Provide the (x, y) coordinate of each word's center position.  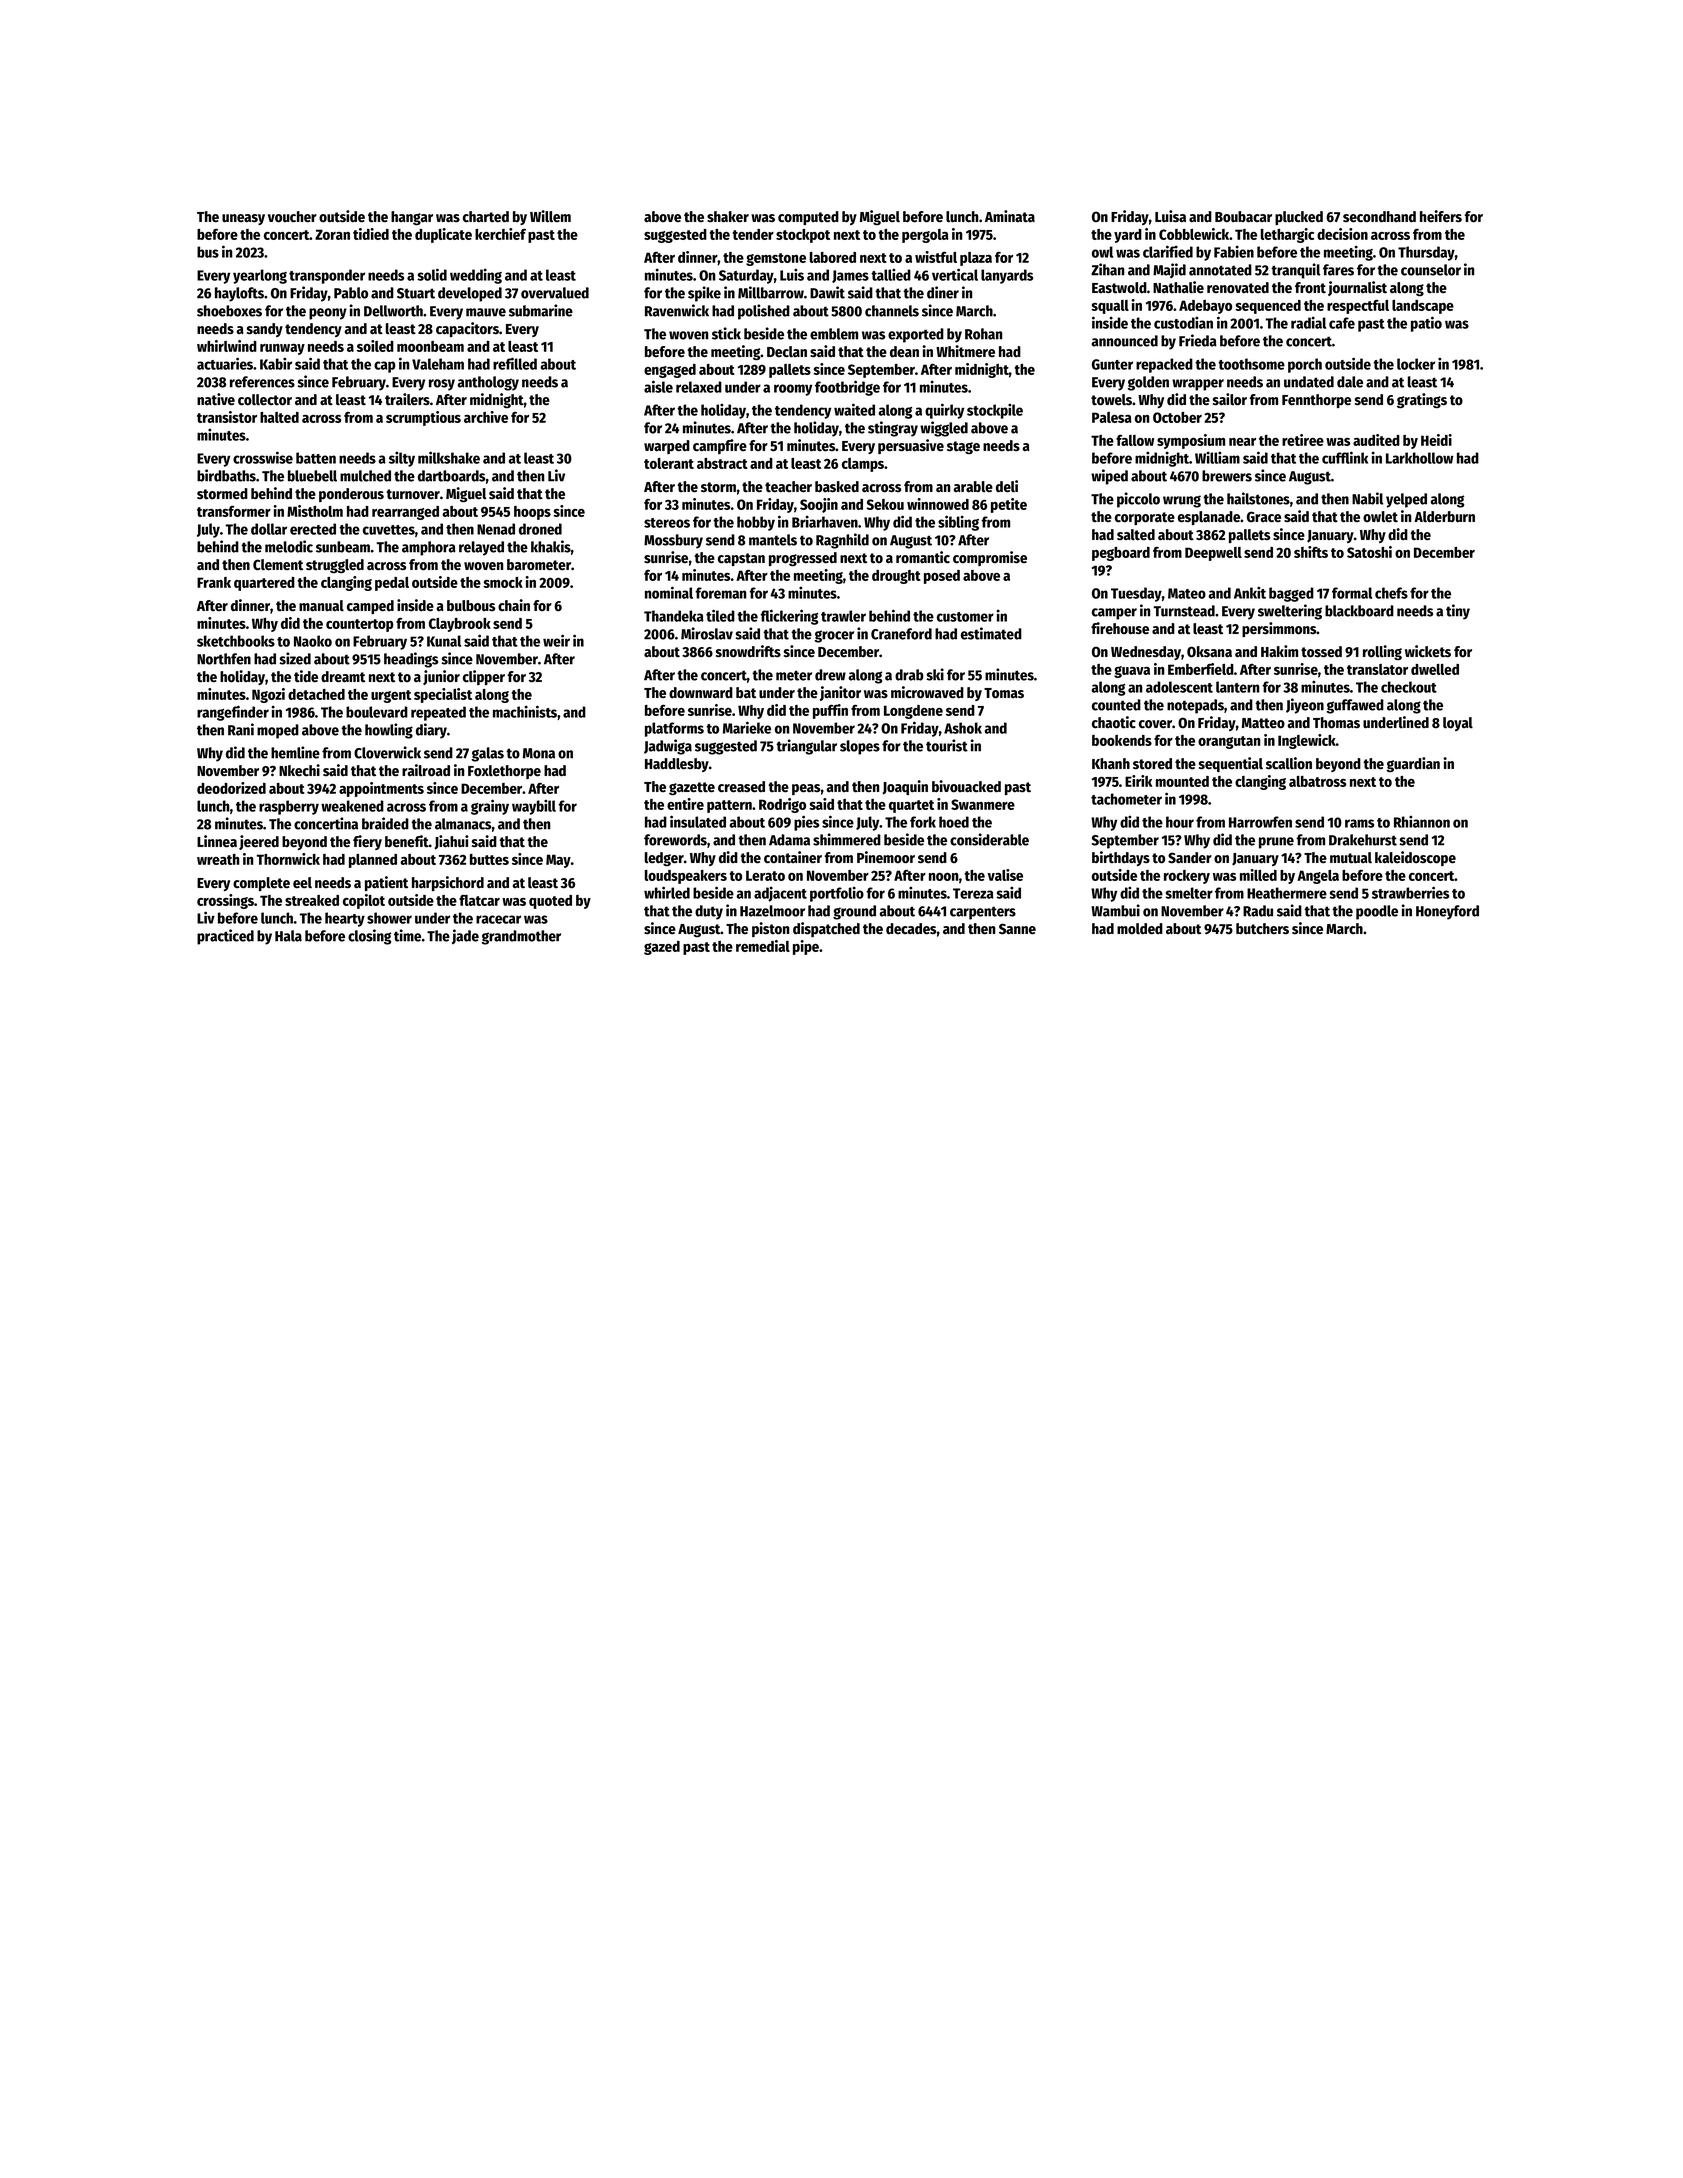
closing (369, 937)
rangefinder (233, 713)
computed (808, 218)
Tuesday (1136, 594)
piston (770, 929)
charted (486, 217)
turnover (413, 494)
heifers (1441, 216)
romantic (923, 557)
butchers (1262, 929)
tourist (947, 745)
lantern (1238, 687)
